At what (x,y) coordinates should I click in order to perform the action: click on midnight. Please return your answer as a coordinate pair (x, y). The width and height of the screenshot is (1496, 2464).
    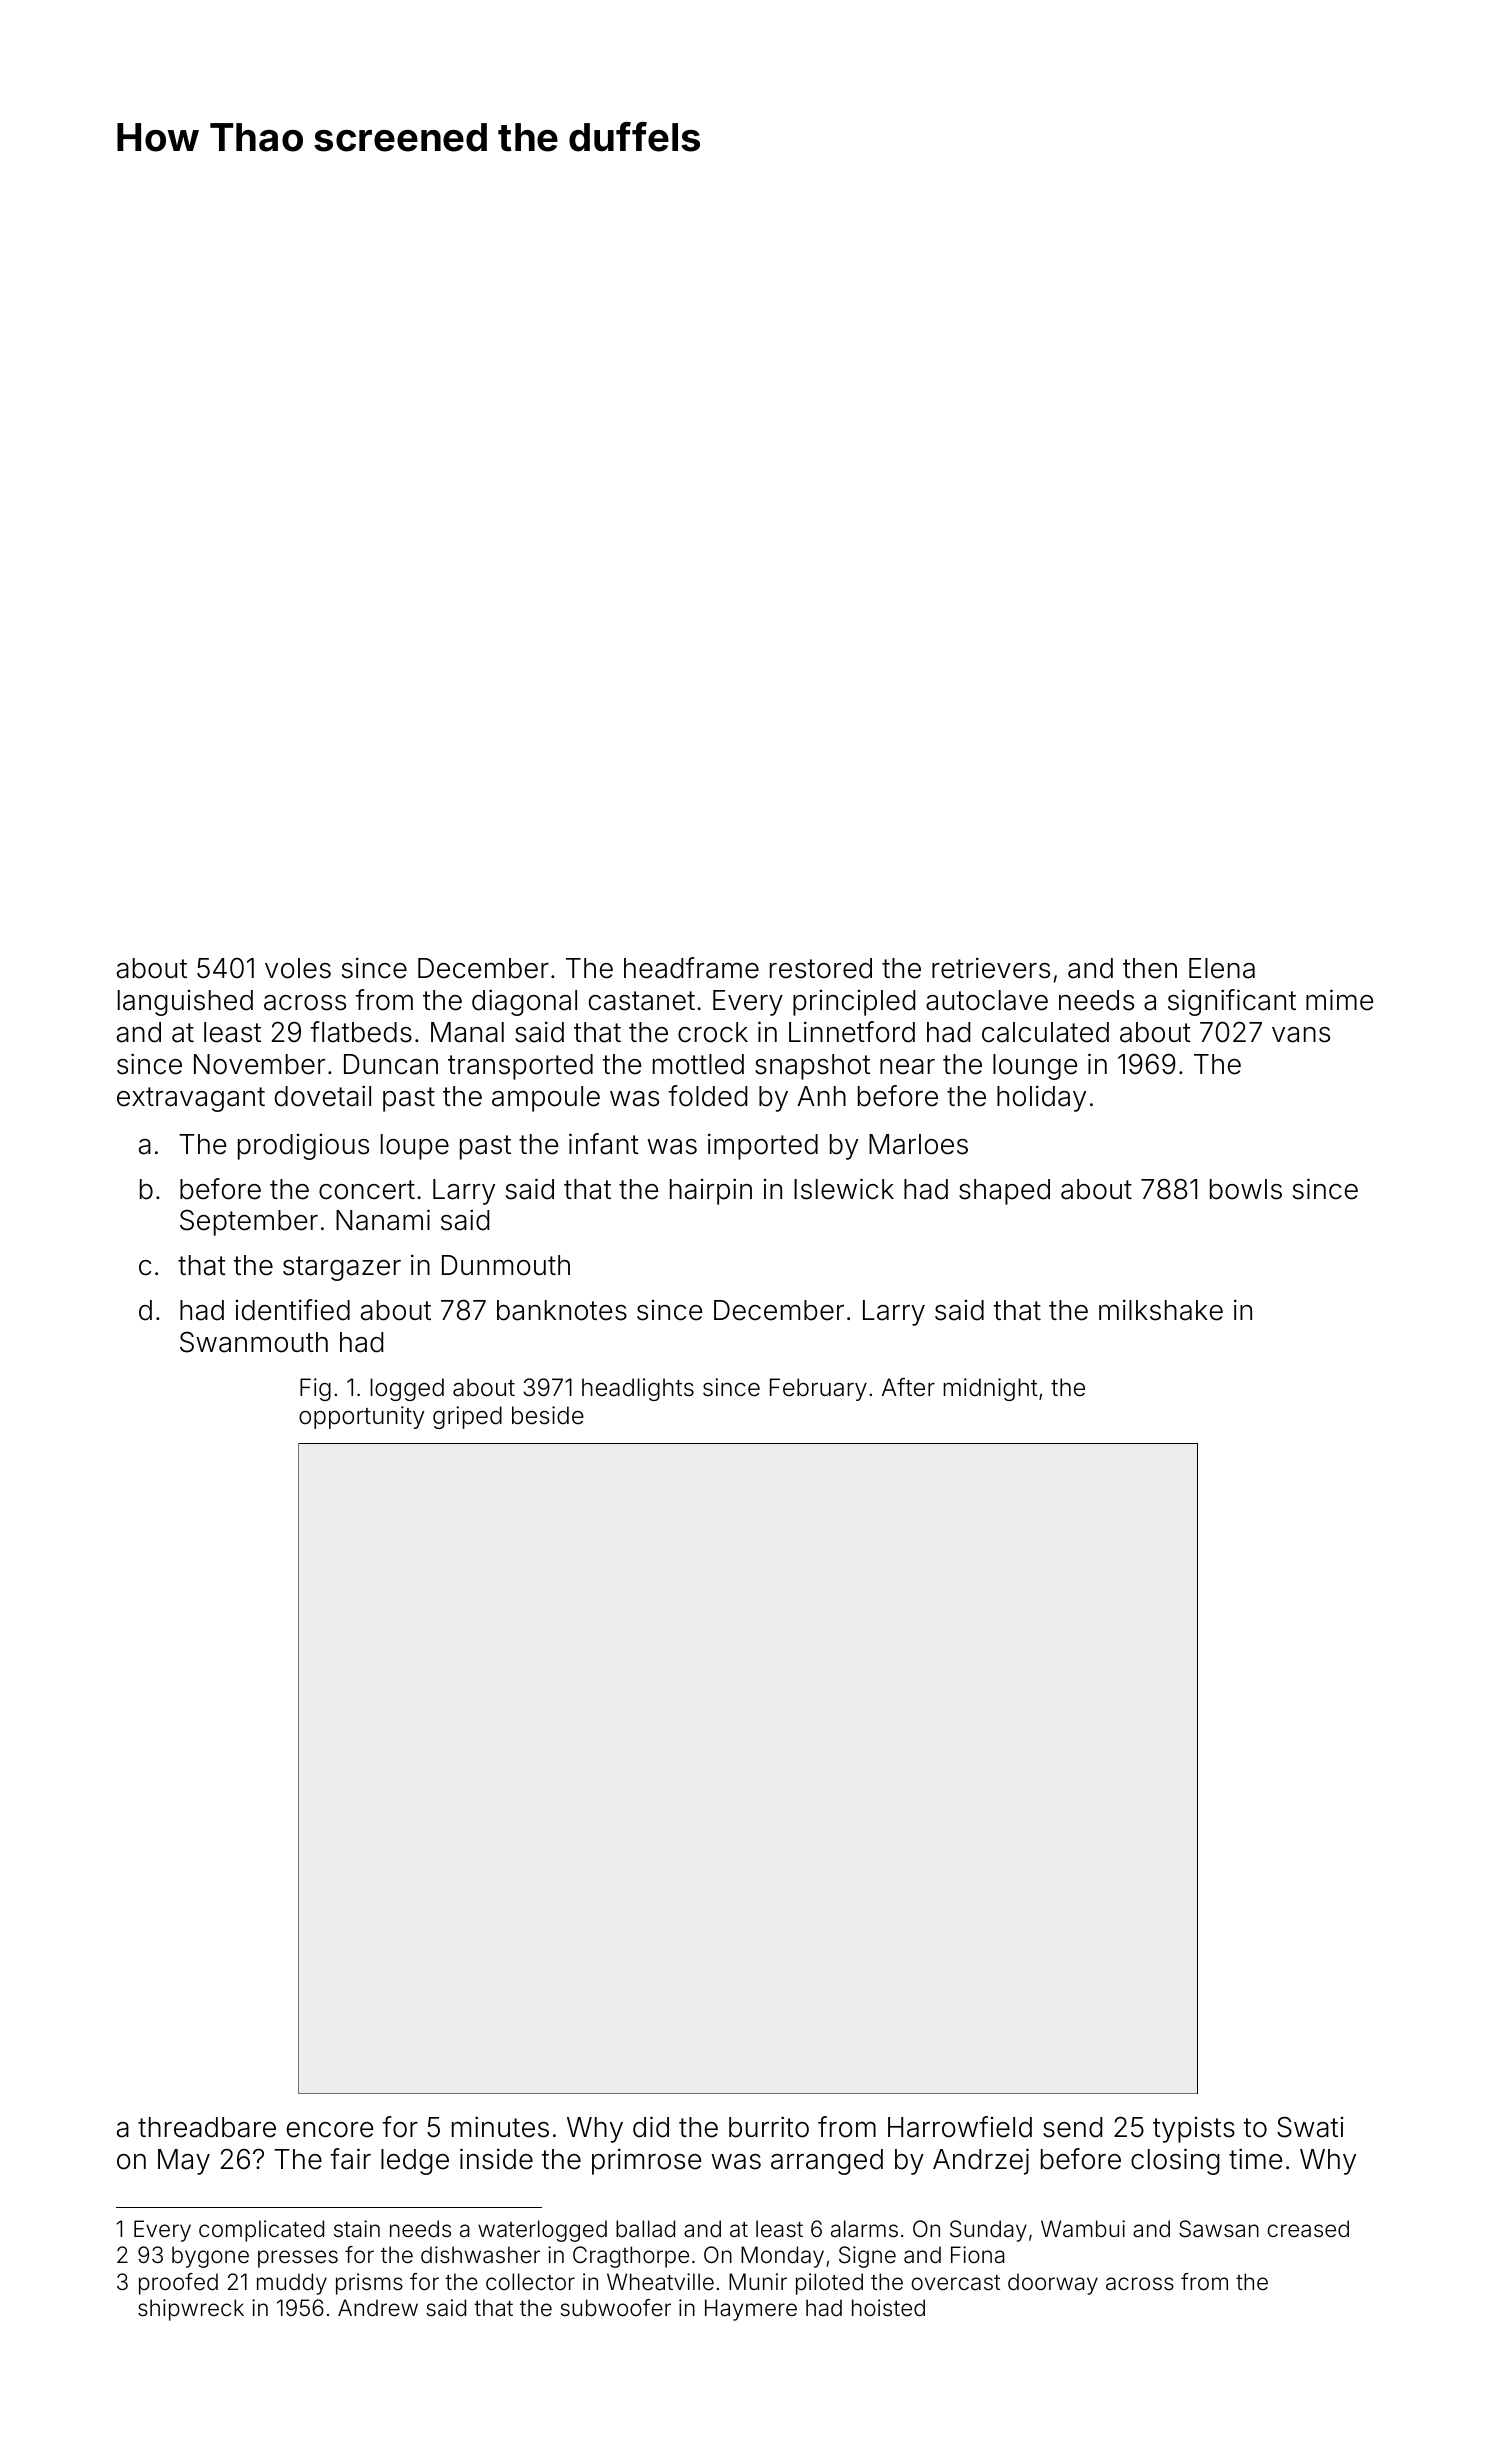
    Looking at the image, I should click on (990, 1389).
